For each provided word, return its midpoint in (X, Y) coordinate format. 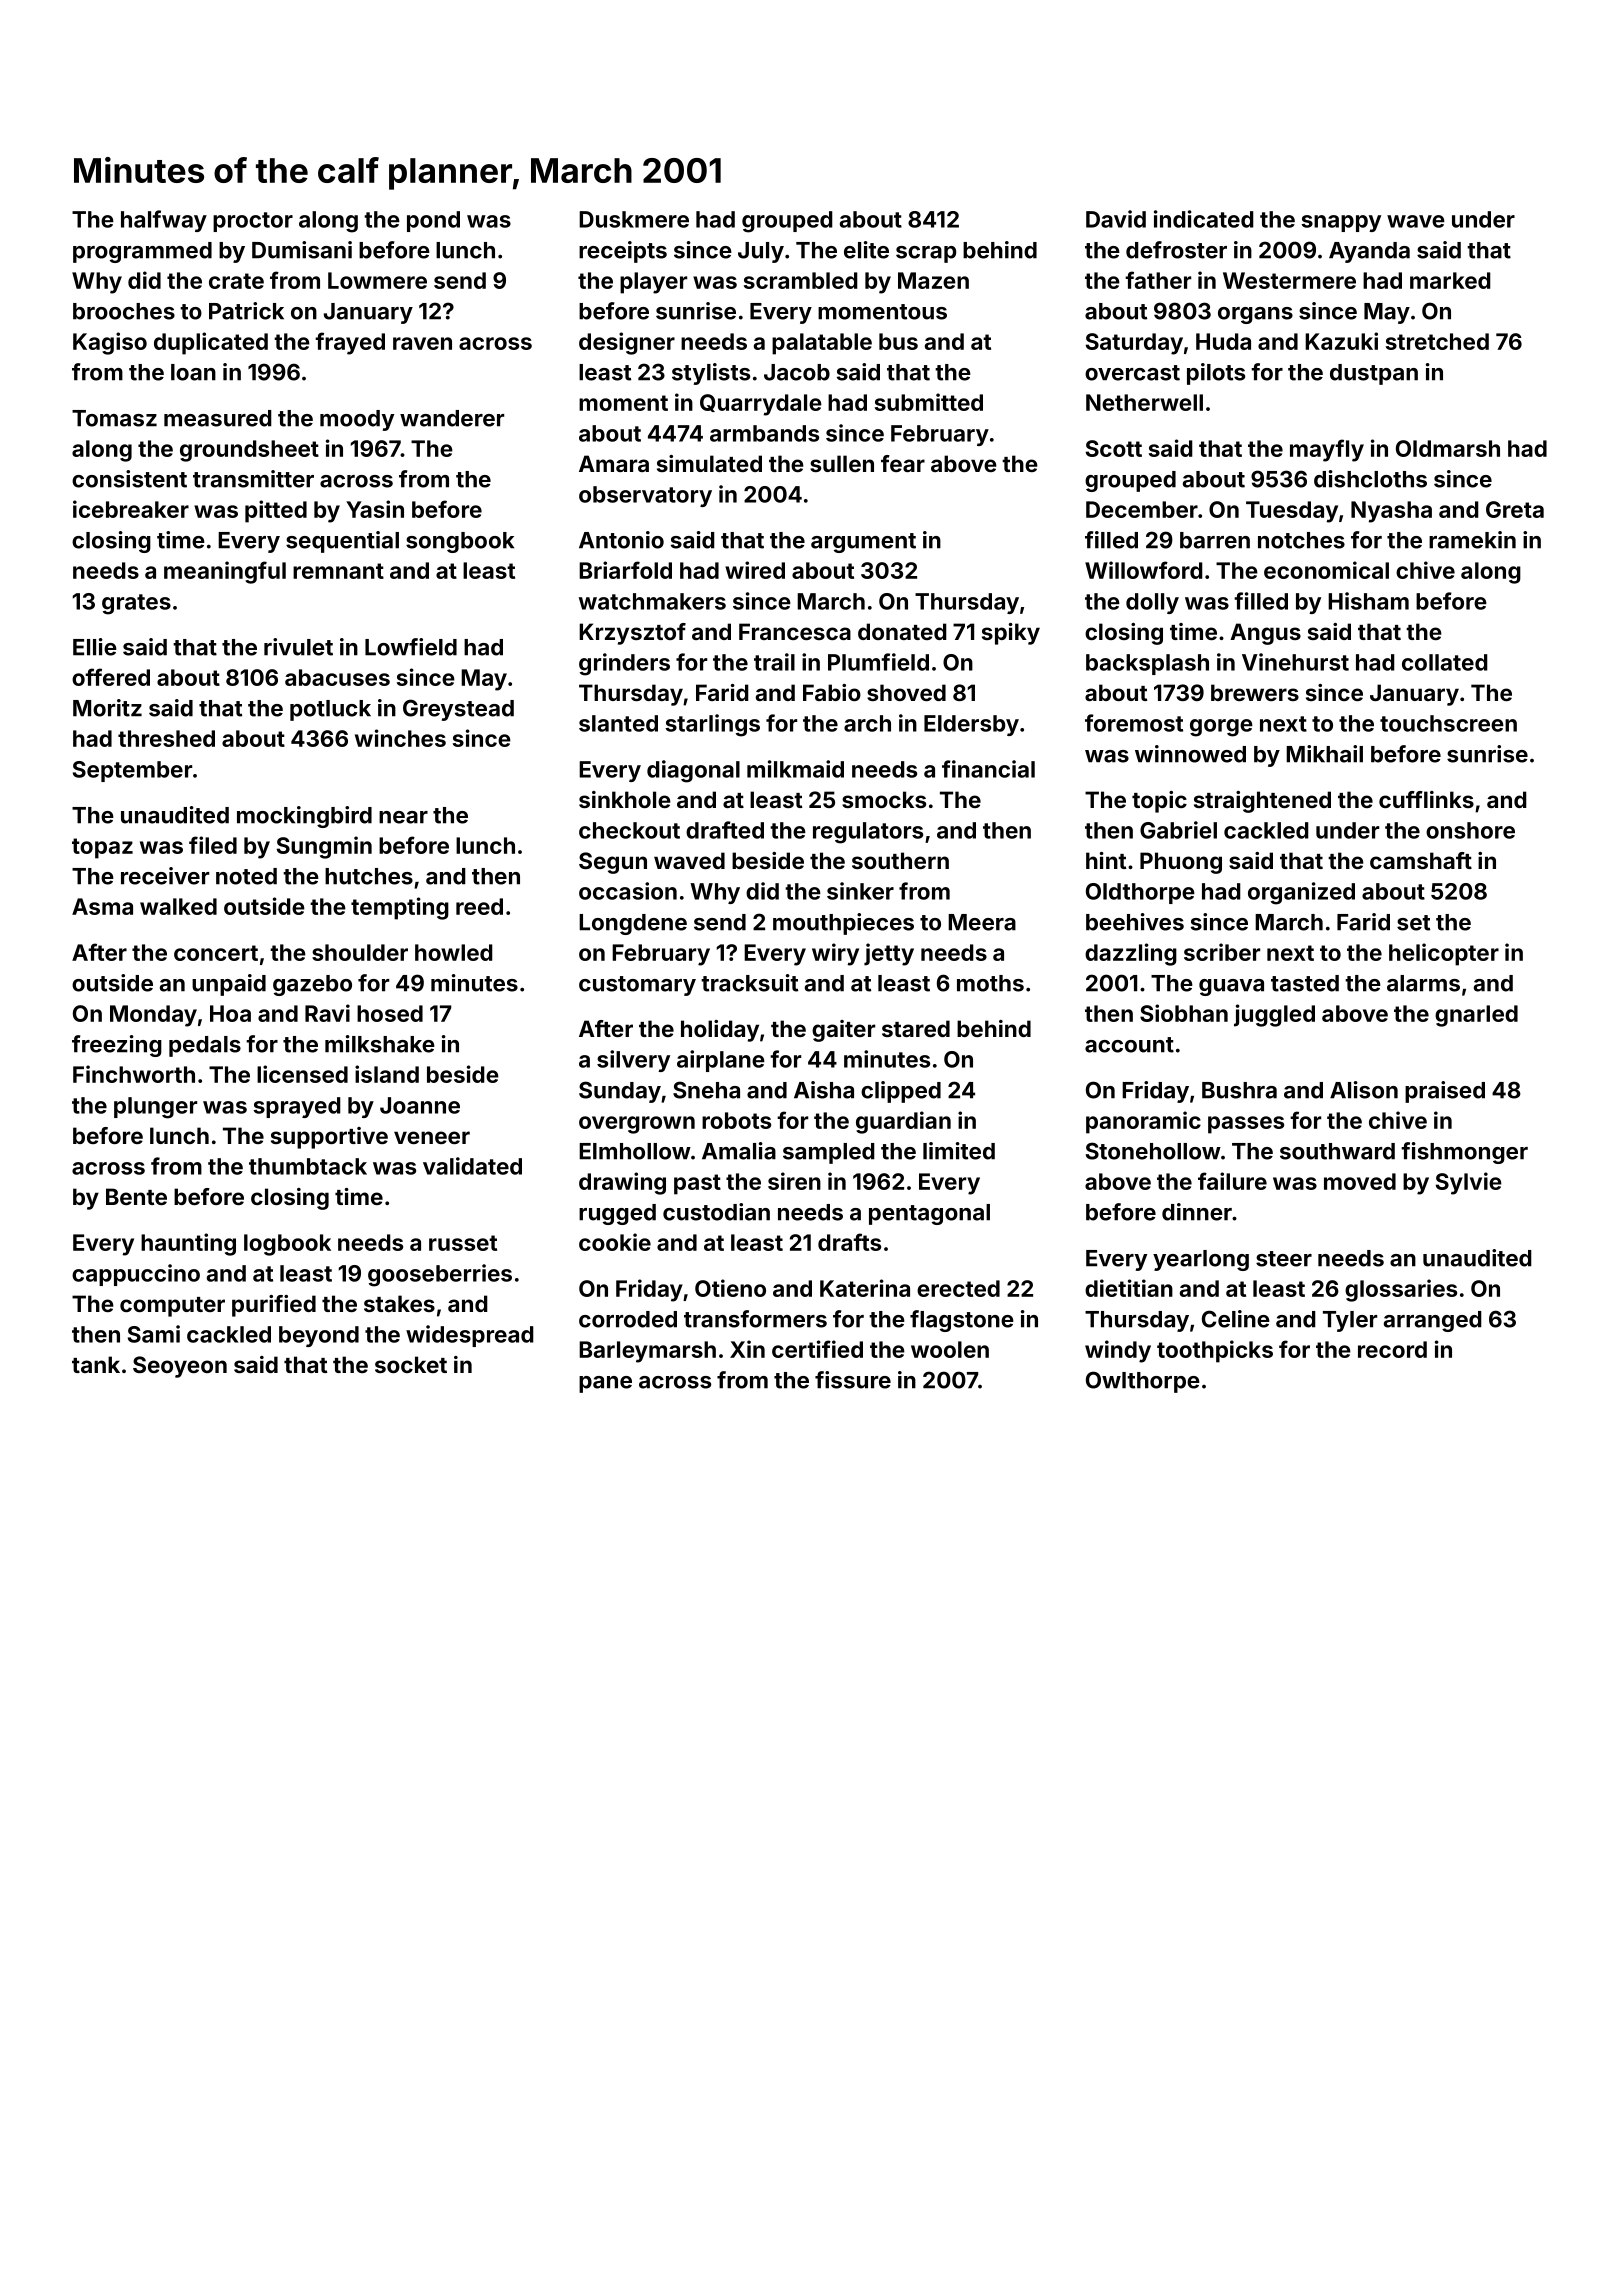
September (132, 771)
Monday (153, 1016)
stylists (711, 374)
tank (96, 1364)
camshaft (1421, 860)
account (1129, 1045)
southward (1337, 1151)
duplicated (211, 343)
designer (627, 343)
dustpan (1374, 374)
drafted (725, 830)
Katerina (865, 1288)
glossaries (1401, 1290)
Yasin (375, 509)
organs (1255, 315)
